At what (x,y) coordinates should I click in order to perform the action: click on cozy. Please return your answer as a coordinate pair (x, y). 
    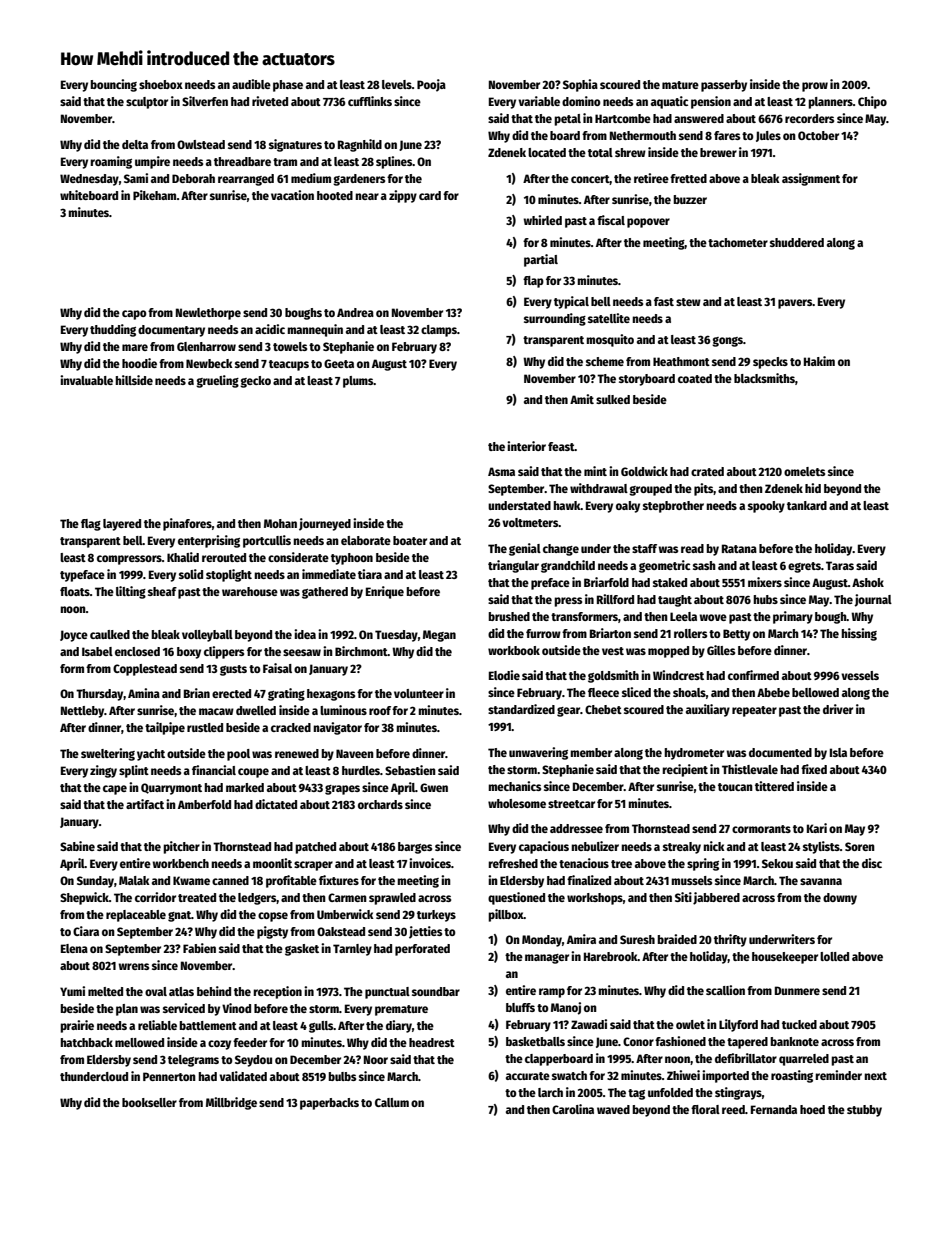
    Looking at the image, I should click on (219, 1045).
